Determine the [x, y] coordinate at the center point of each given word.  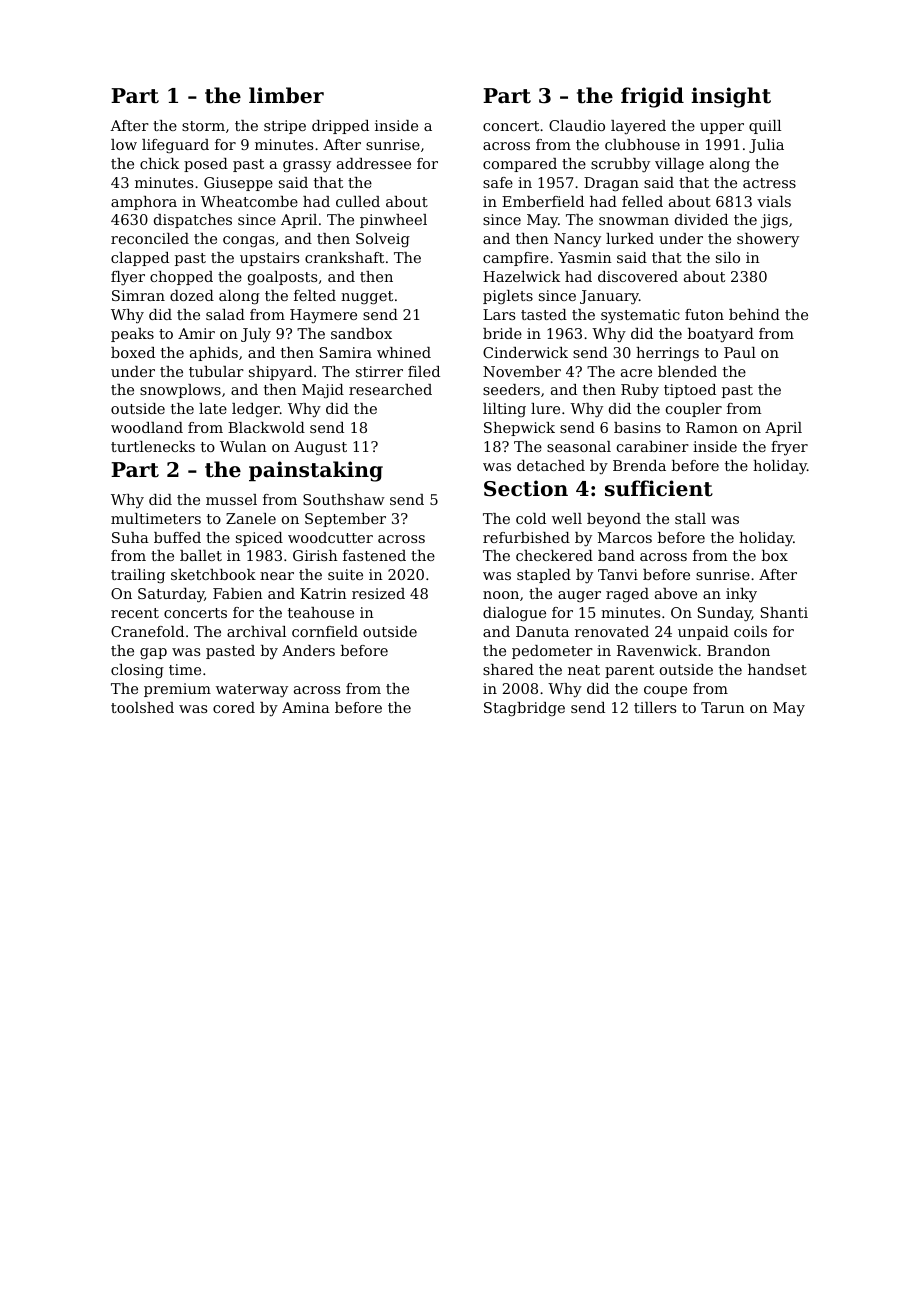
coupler [694, 410]
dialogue [514, 614]
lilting [504, 410]
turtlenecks [153, 446]
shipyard [281, 373]
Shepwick [519, 429]
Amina [306, 707]
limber [286, 95]
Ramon [712, 427]
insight [731, 97]
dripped [340, 127]
